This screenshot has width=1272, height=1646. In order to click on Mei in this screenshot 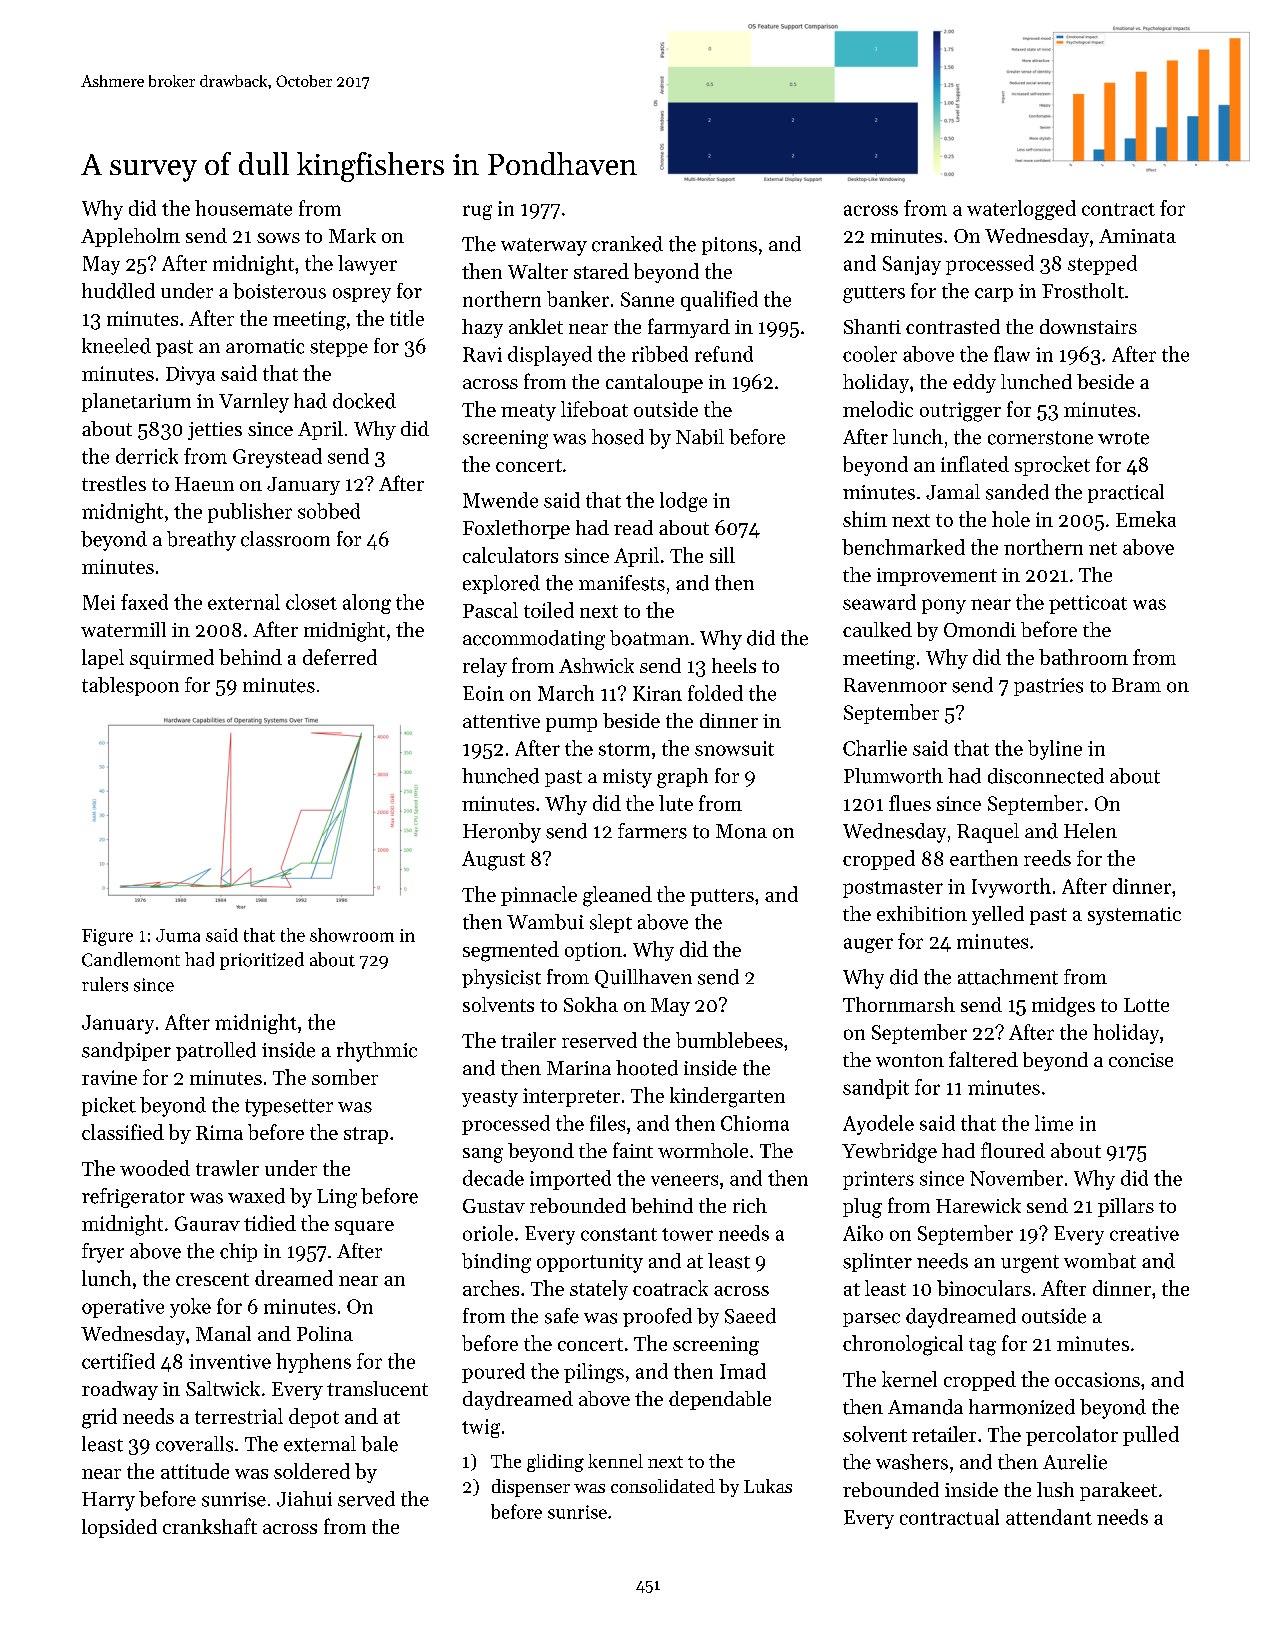, I will do `click(99, 602)`.
